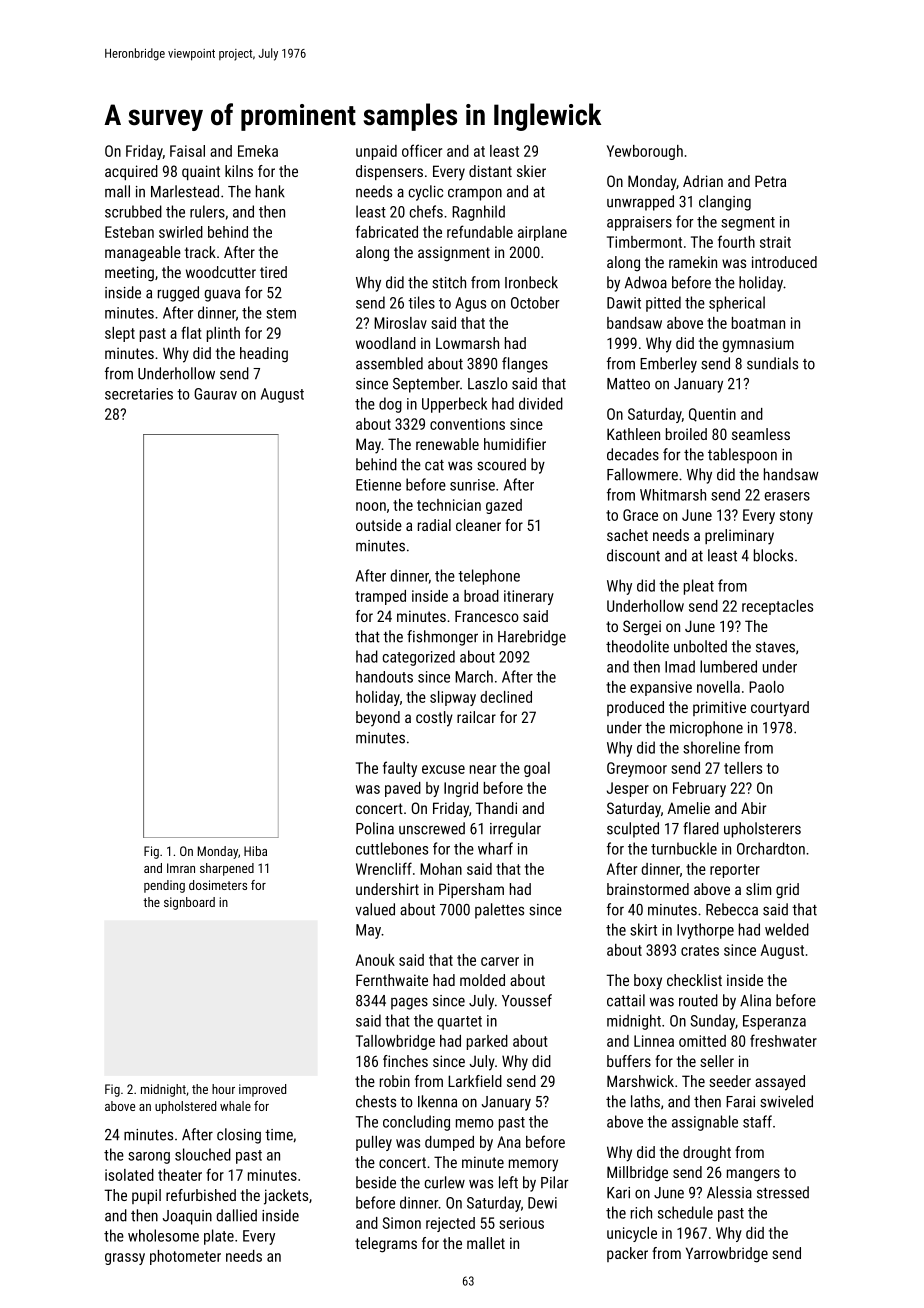  What do you see at coordinates (770, 181) in the document?
I see `Petra` at bounding box center [770, 181].
